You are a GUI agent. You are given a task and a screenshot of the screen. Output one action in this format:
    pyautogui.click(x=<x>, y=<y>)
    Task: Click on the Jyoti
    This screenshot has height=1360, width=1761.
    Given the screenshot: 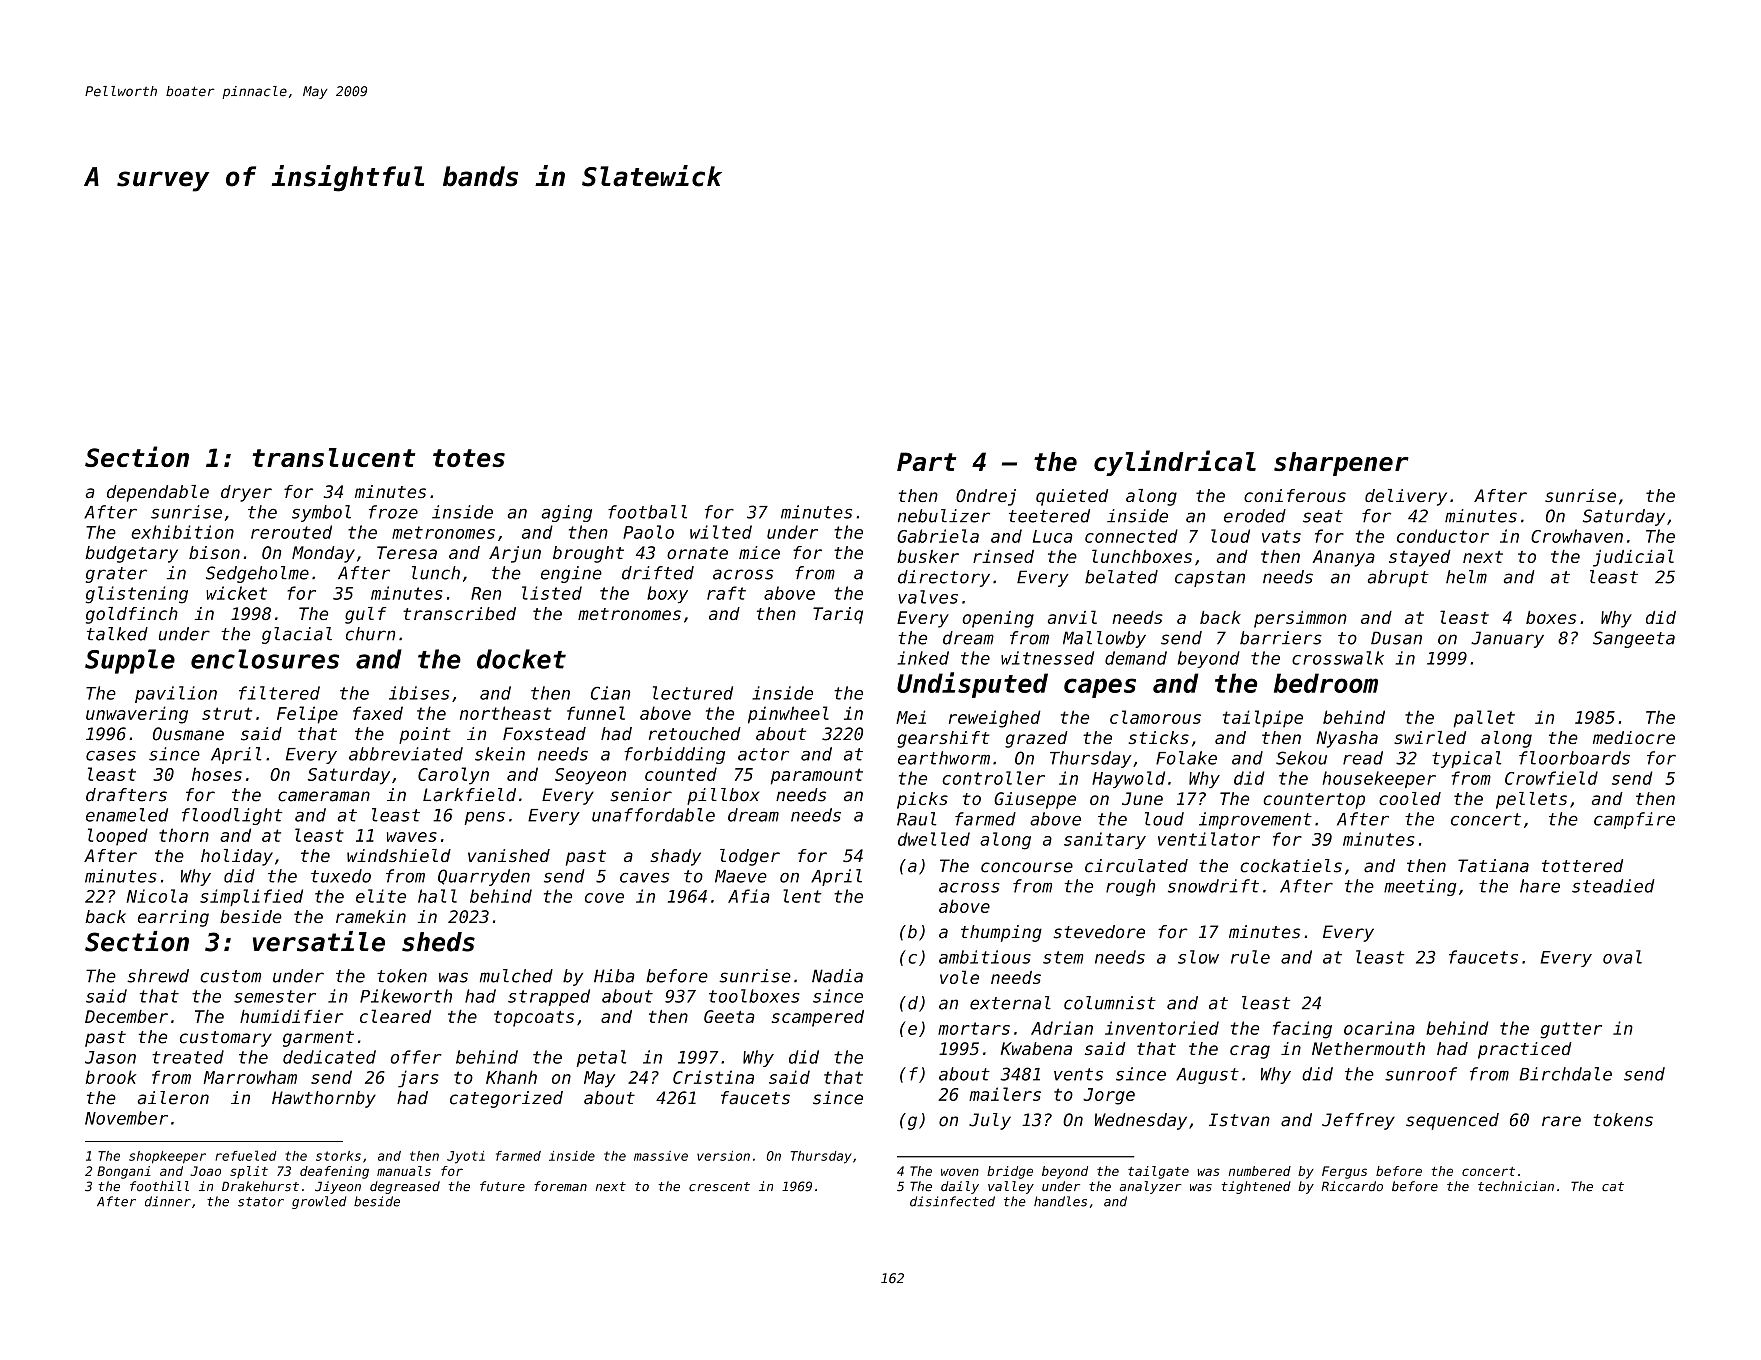 What is the action you would take?
    pyautogui.click(x=466, y=1157)
